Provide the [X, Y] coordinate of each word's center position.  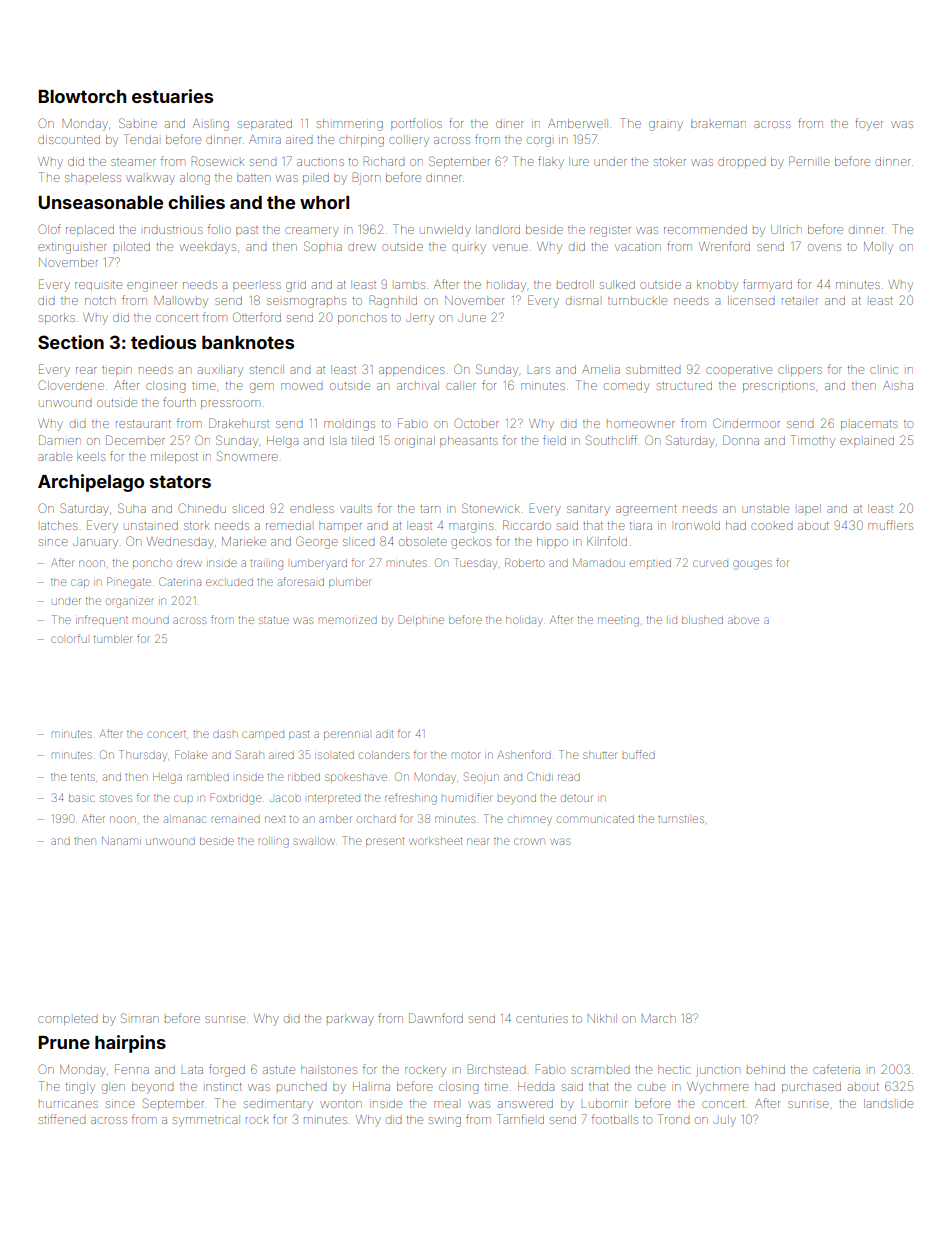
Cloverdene [71, 385]
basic [82, 798]
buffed [639, 754]
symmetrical [206, 1121]
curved [710, 563]
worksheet [436, 841]
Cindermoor [746, 423]
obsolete [423, 541]
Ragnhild [393, 301]
